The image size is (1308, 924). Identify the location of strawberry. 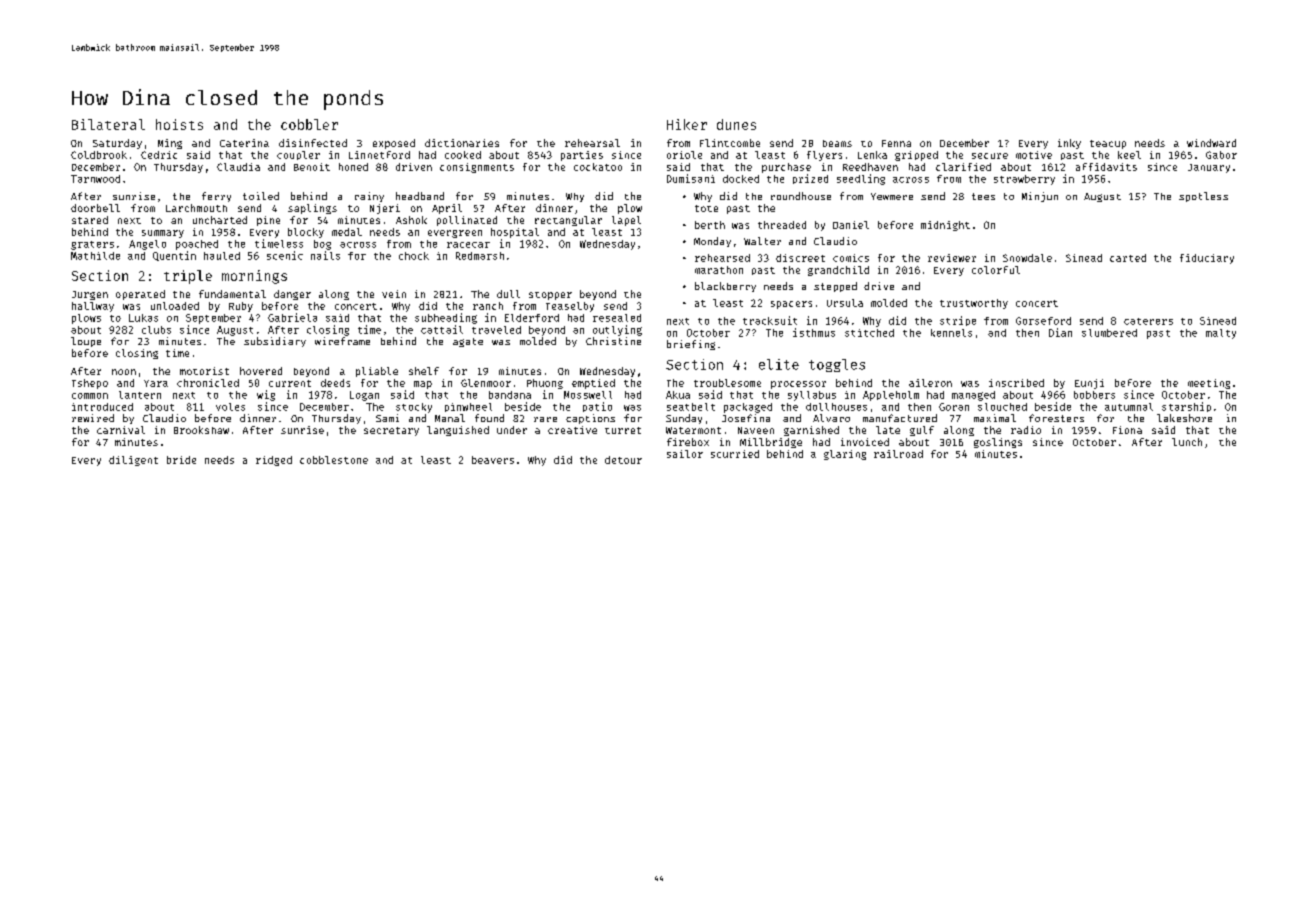
(1024, 180).
